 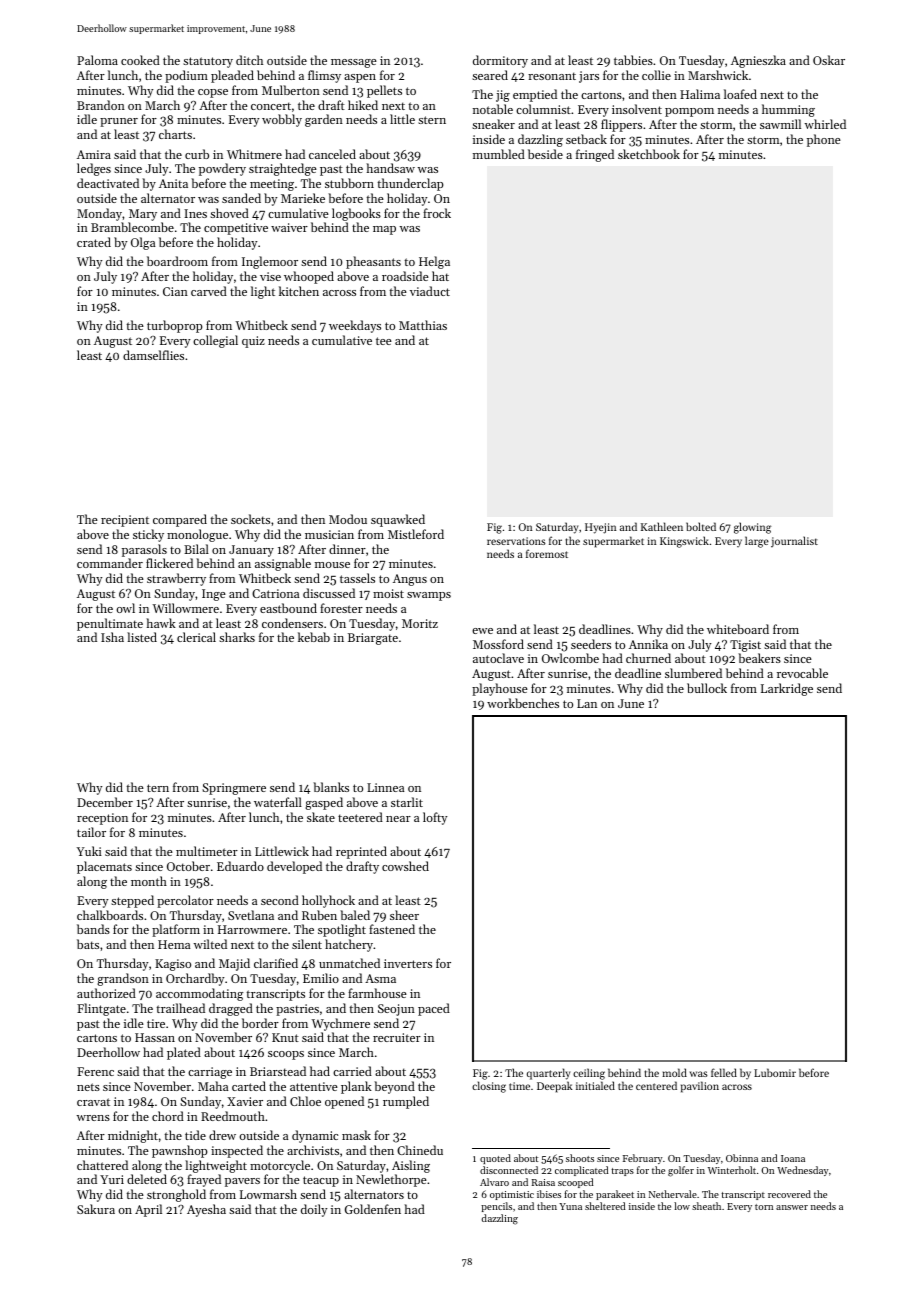 I want to click on Newlethorpe, so click(x=391, y=1180).
